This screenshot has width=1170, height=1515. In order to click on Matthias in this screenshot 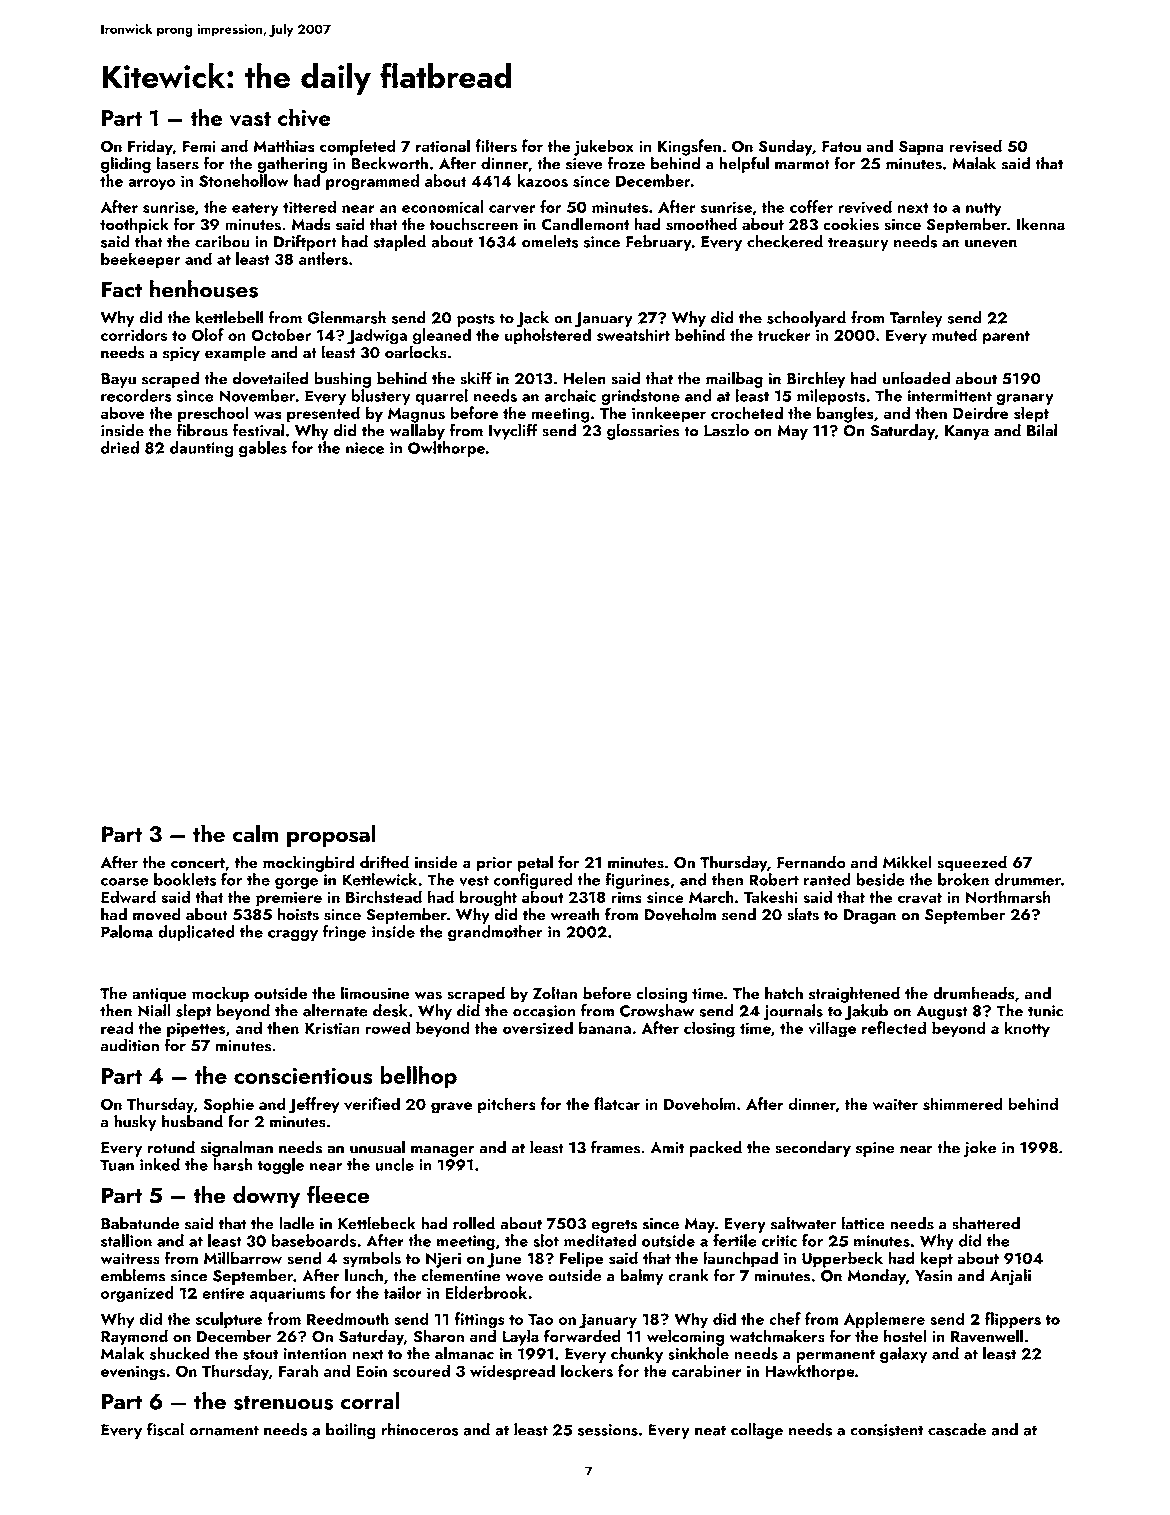, I will do `click(283, 145)`.
